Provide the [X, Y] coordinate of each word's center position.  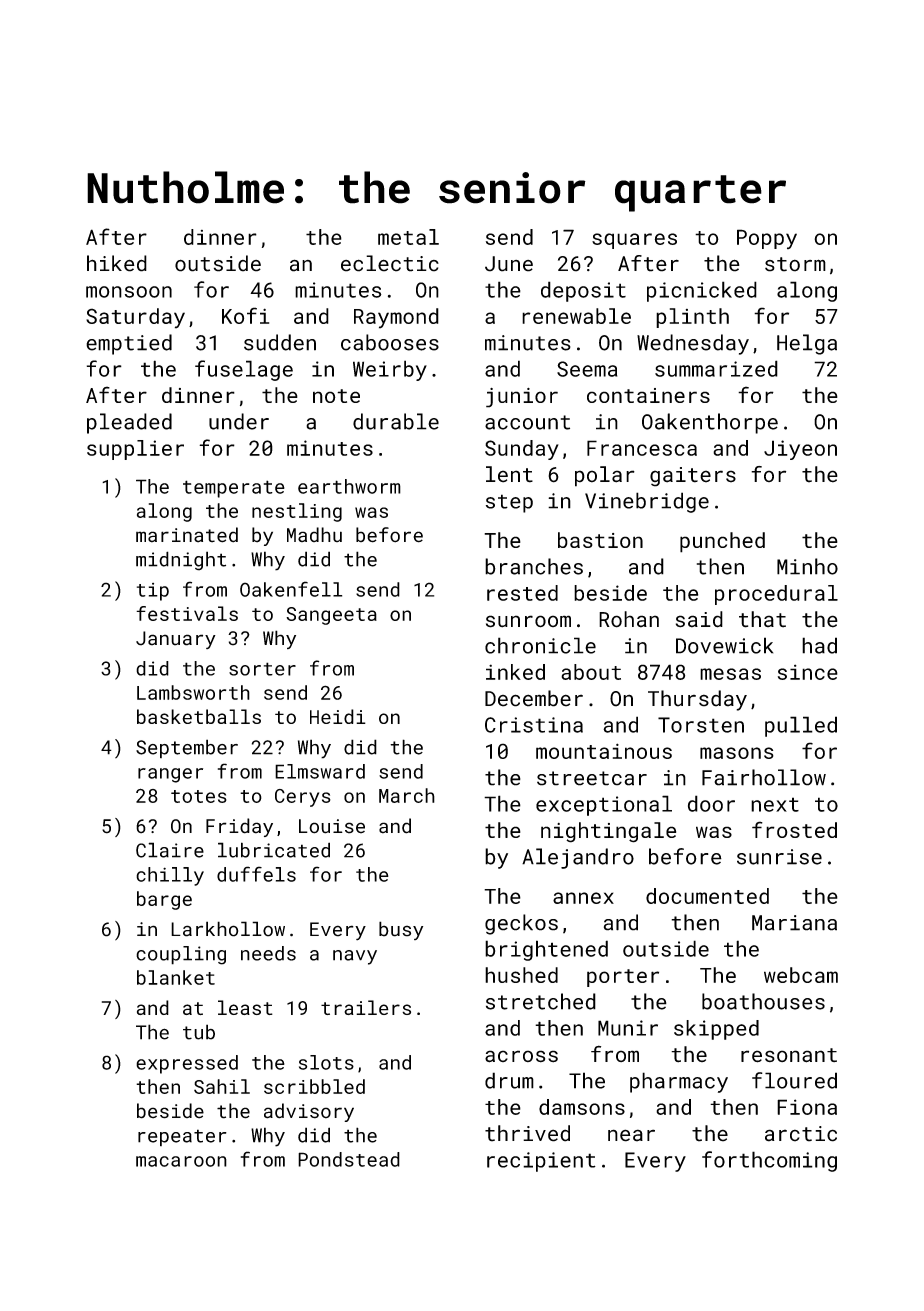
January [176, 640]
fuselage [244, 370]
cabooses [390, 342]
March [407, 795]
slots [326, 1062]
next [775, 804]
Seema [587, 369]
